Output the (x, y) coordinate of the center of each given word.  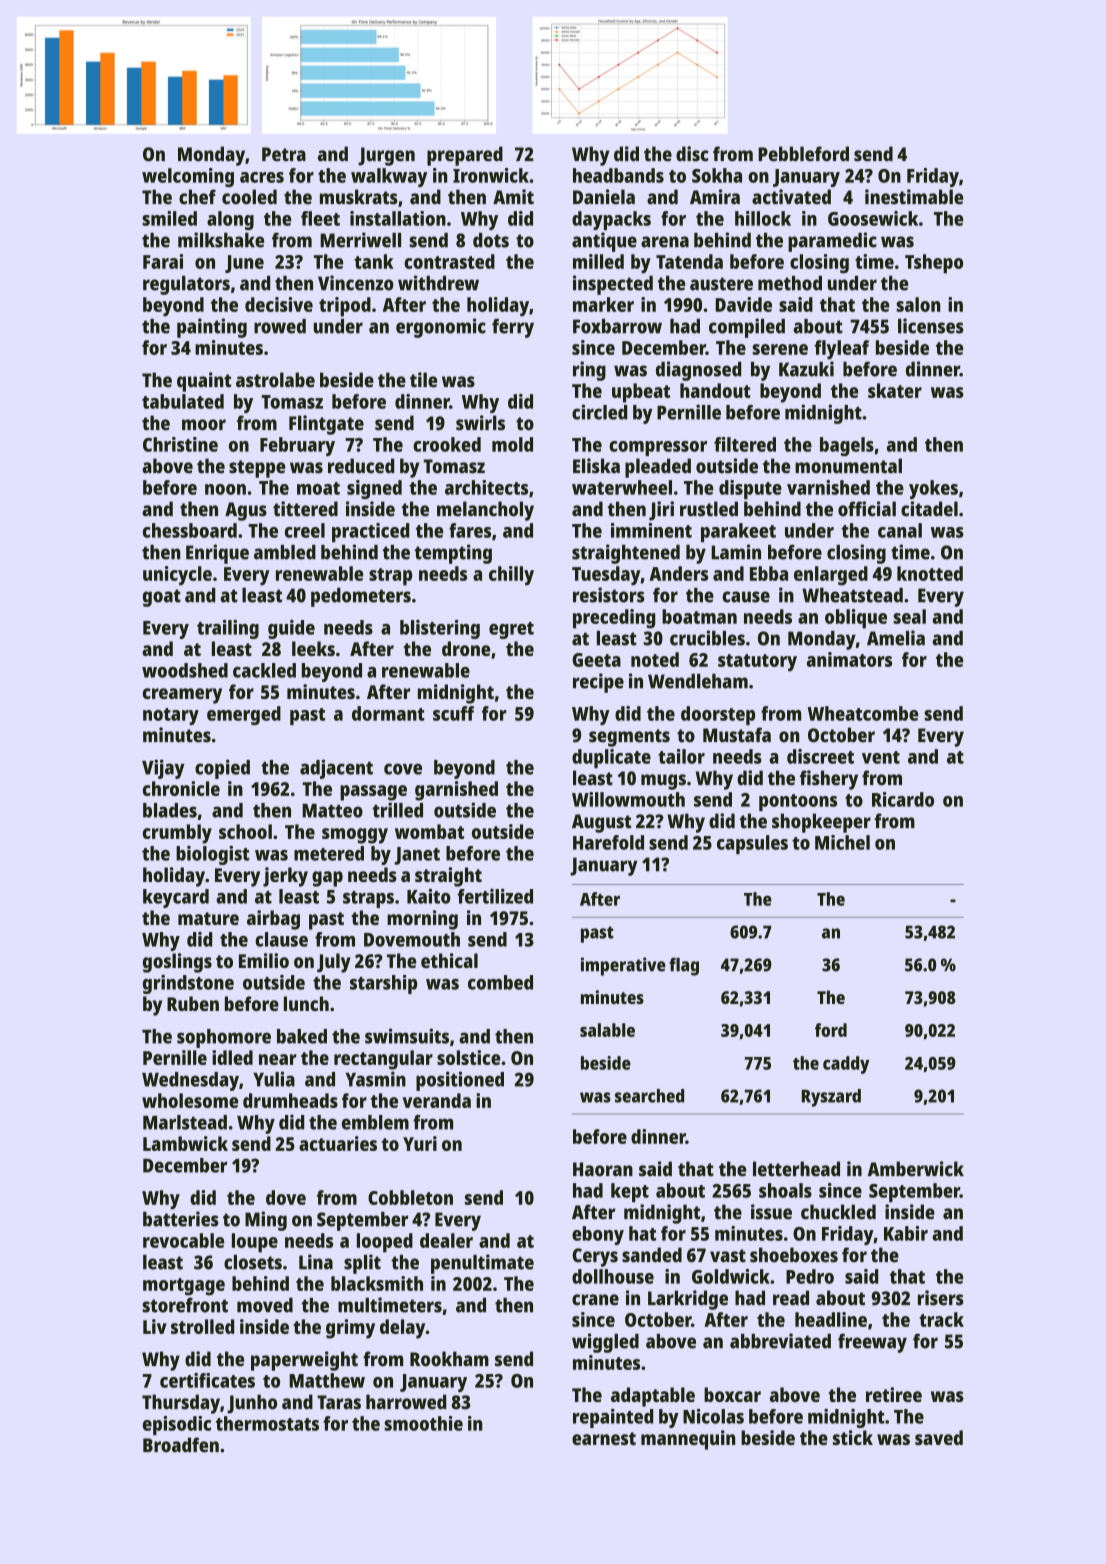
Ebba (769, 573)
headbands (618, 175)
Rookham (449, 1359)
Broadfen (181, 1445)
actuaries (338, 1143)
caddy (846, 1065)
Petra (284, 154)
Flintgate (326, 425)
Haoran (603, 1169)
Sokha (717, 175)
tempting (453, 554)
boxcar (732, 1394)
